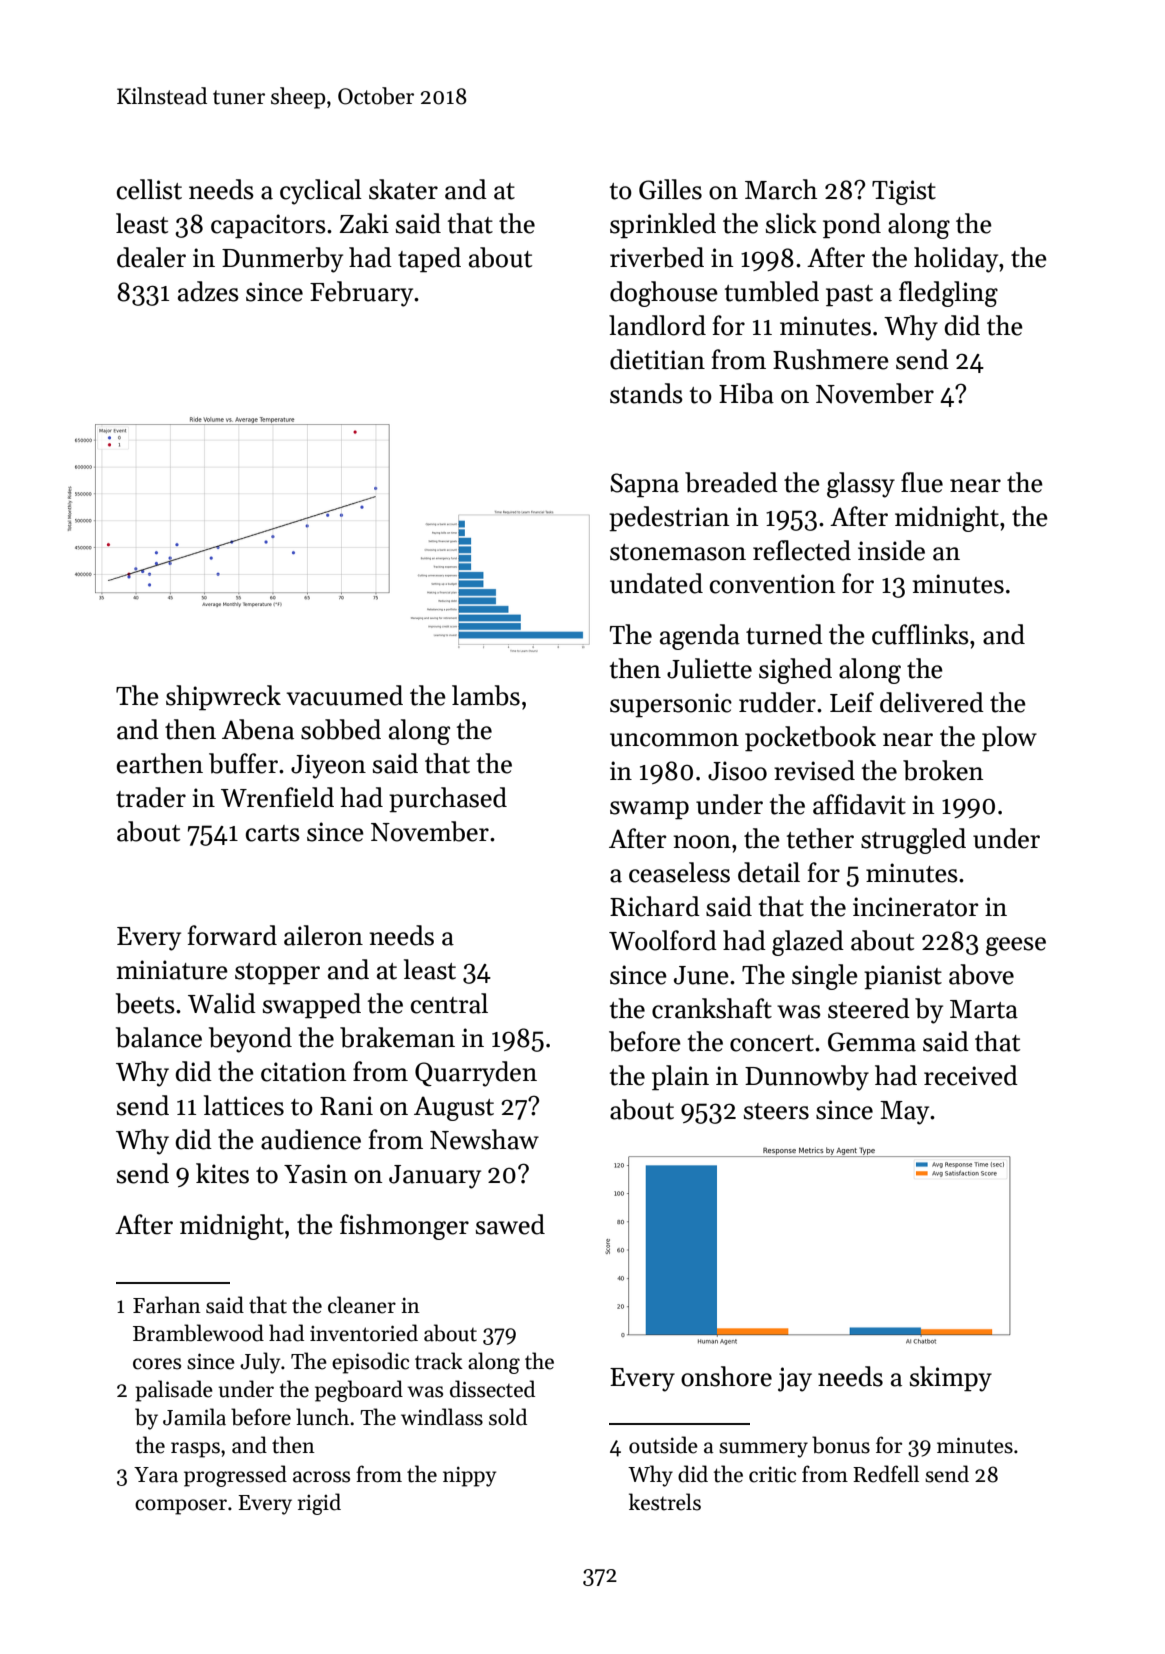 The width and height of the image is (1165, 1654). I want to click on Richard, so click(655, 906).
